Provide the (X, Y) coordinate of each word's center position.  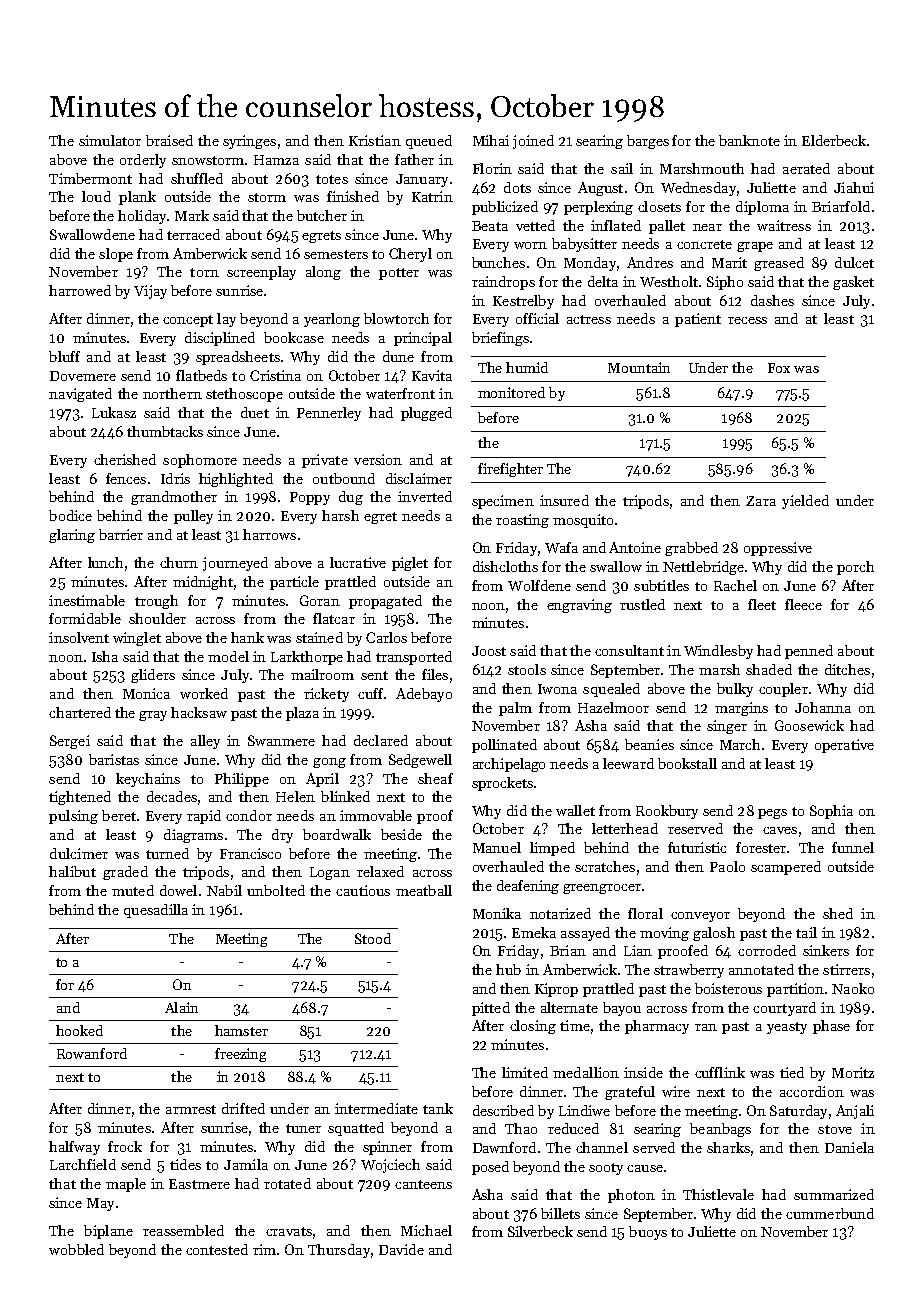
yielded (805, 502)
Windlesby (718, 652)
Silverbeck (540, 1231)
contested (217, 1249)
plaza (302, 714)
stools (527, 669)
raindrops (503, 283)
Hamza (276, 160)
